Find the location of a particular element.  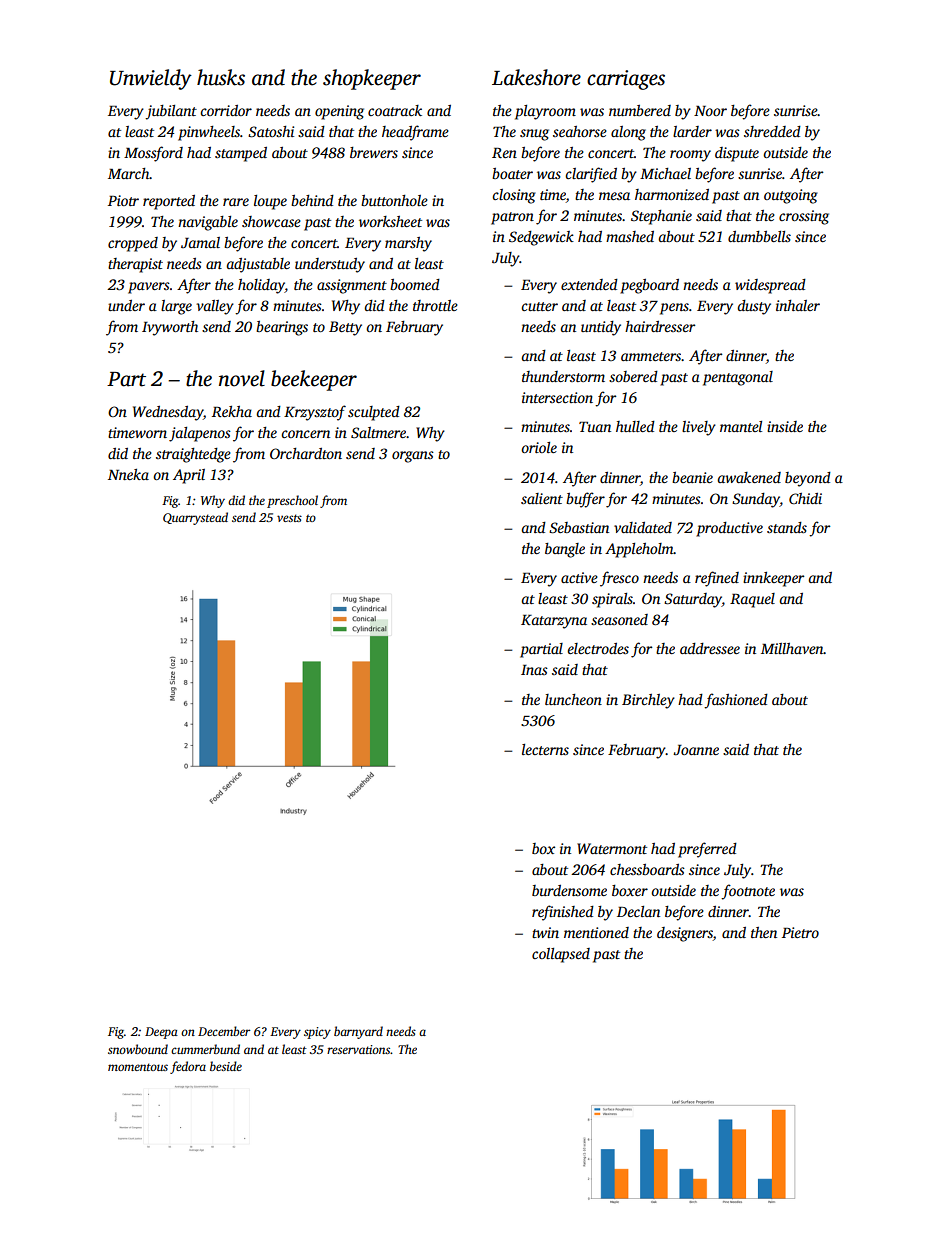

pinwheels is located at coordinates (209, 133).
